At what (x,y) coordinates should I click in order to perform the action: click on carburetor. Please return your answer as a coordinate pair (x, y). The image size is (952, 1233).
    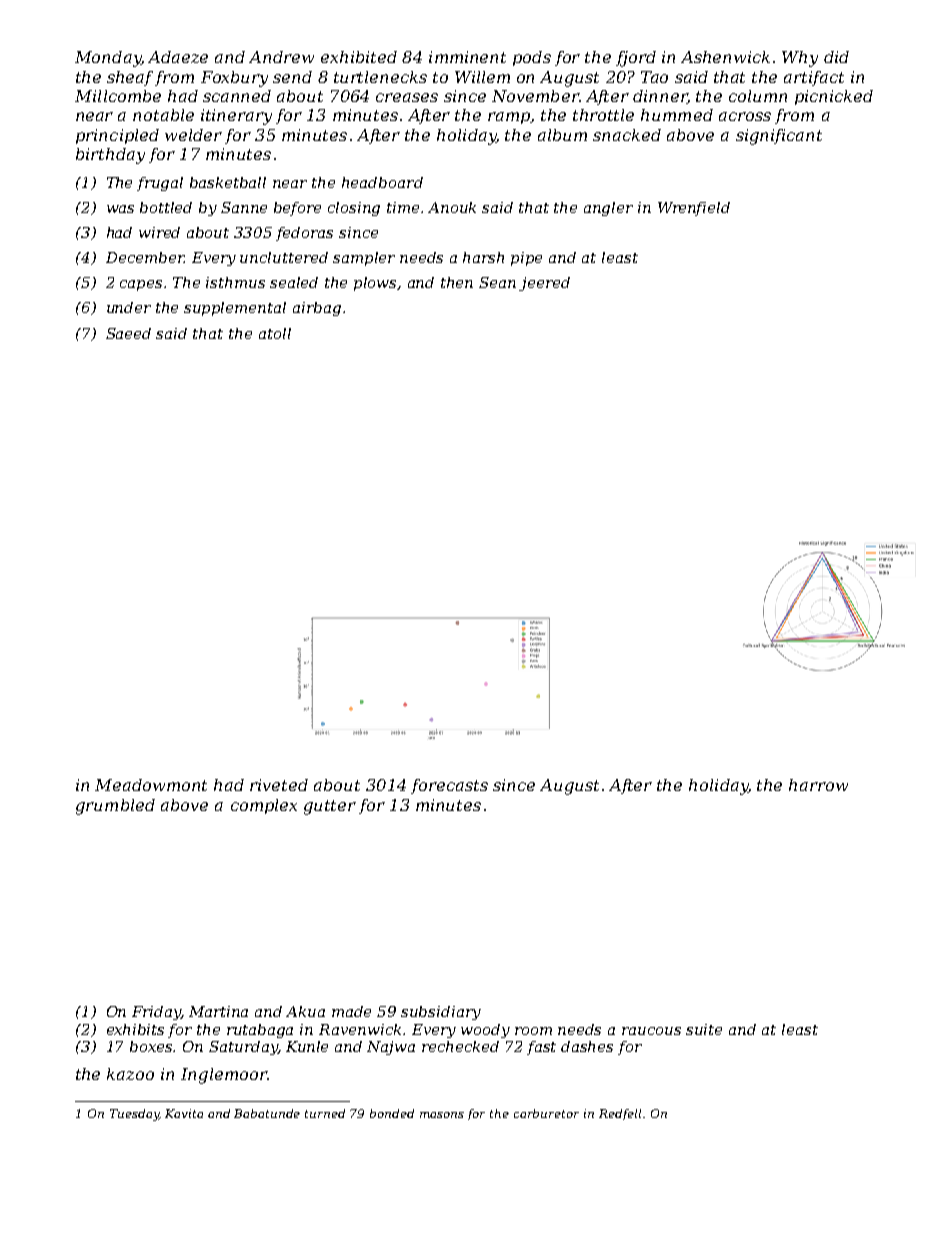
    Looking at the image, I should click on (546, 1113).
